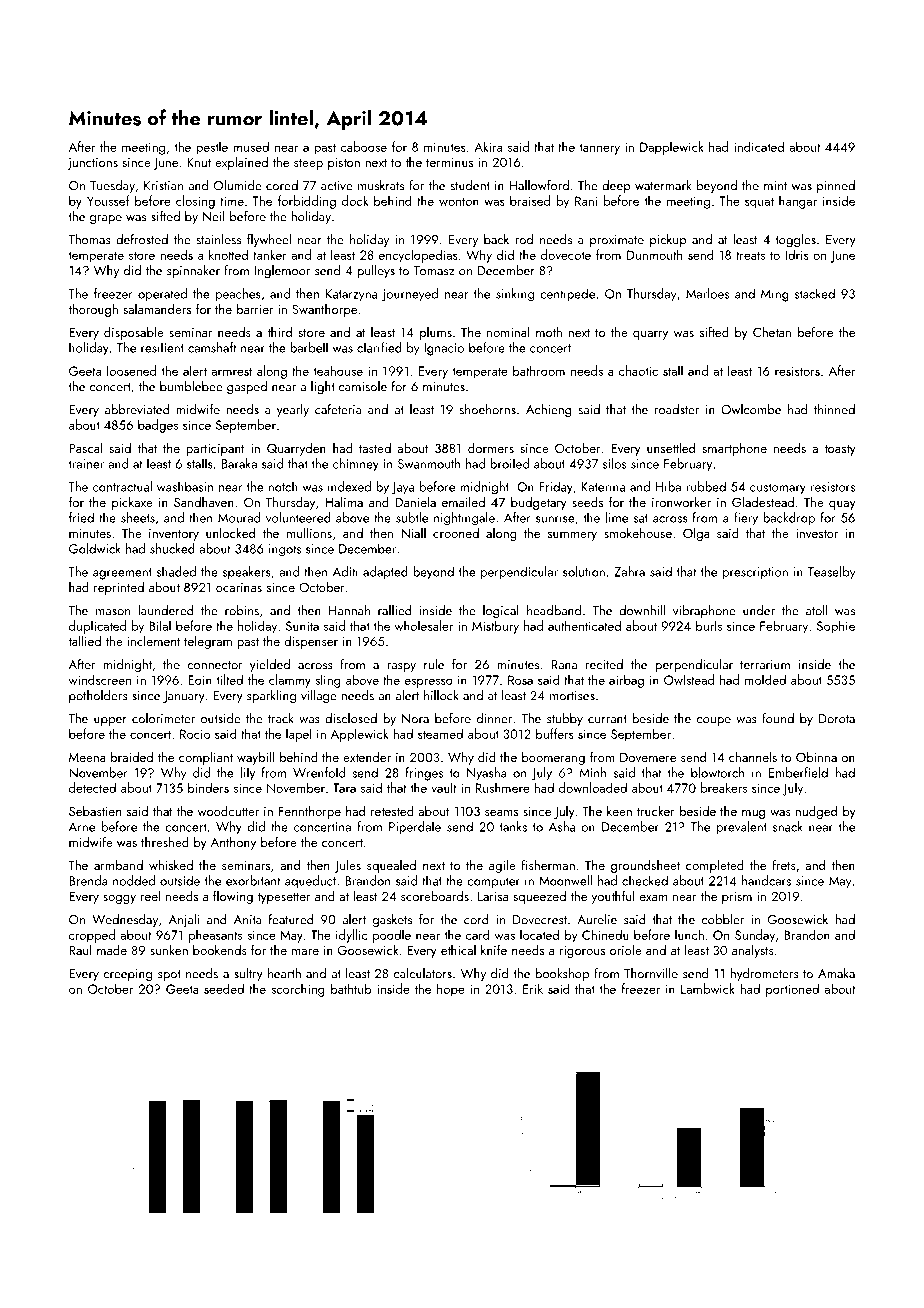 This page has width=924, height=1308. Describe the element at coordinates (239, 517) in the page. I see `Mourad` at that location.
